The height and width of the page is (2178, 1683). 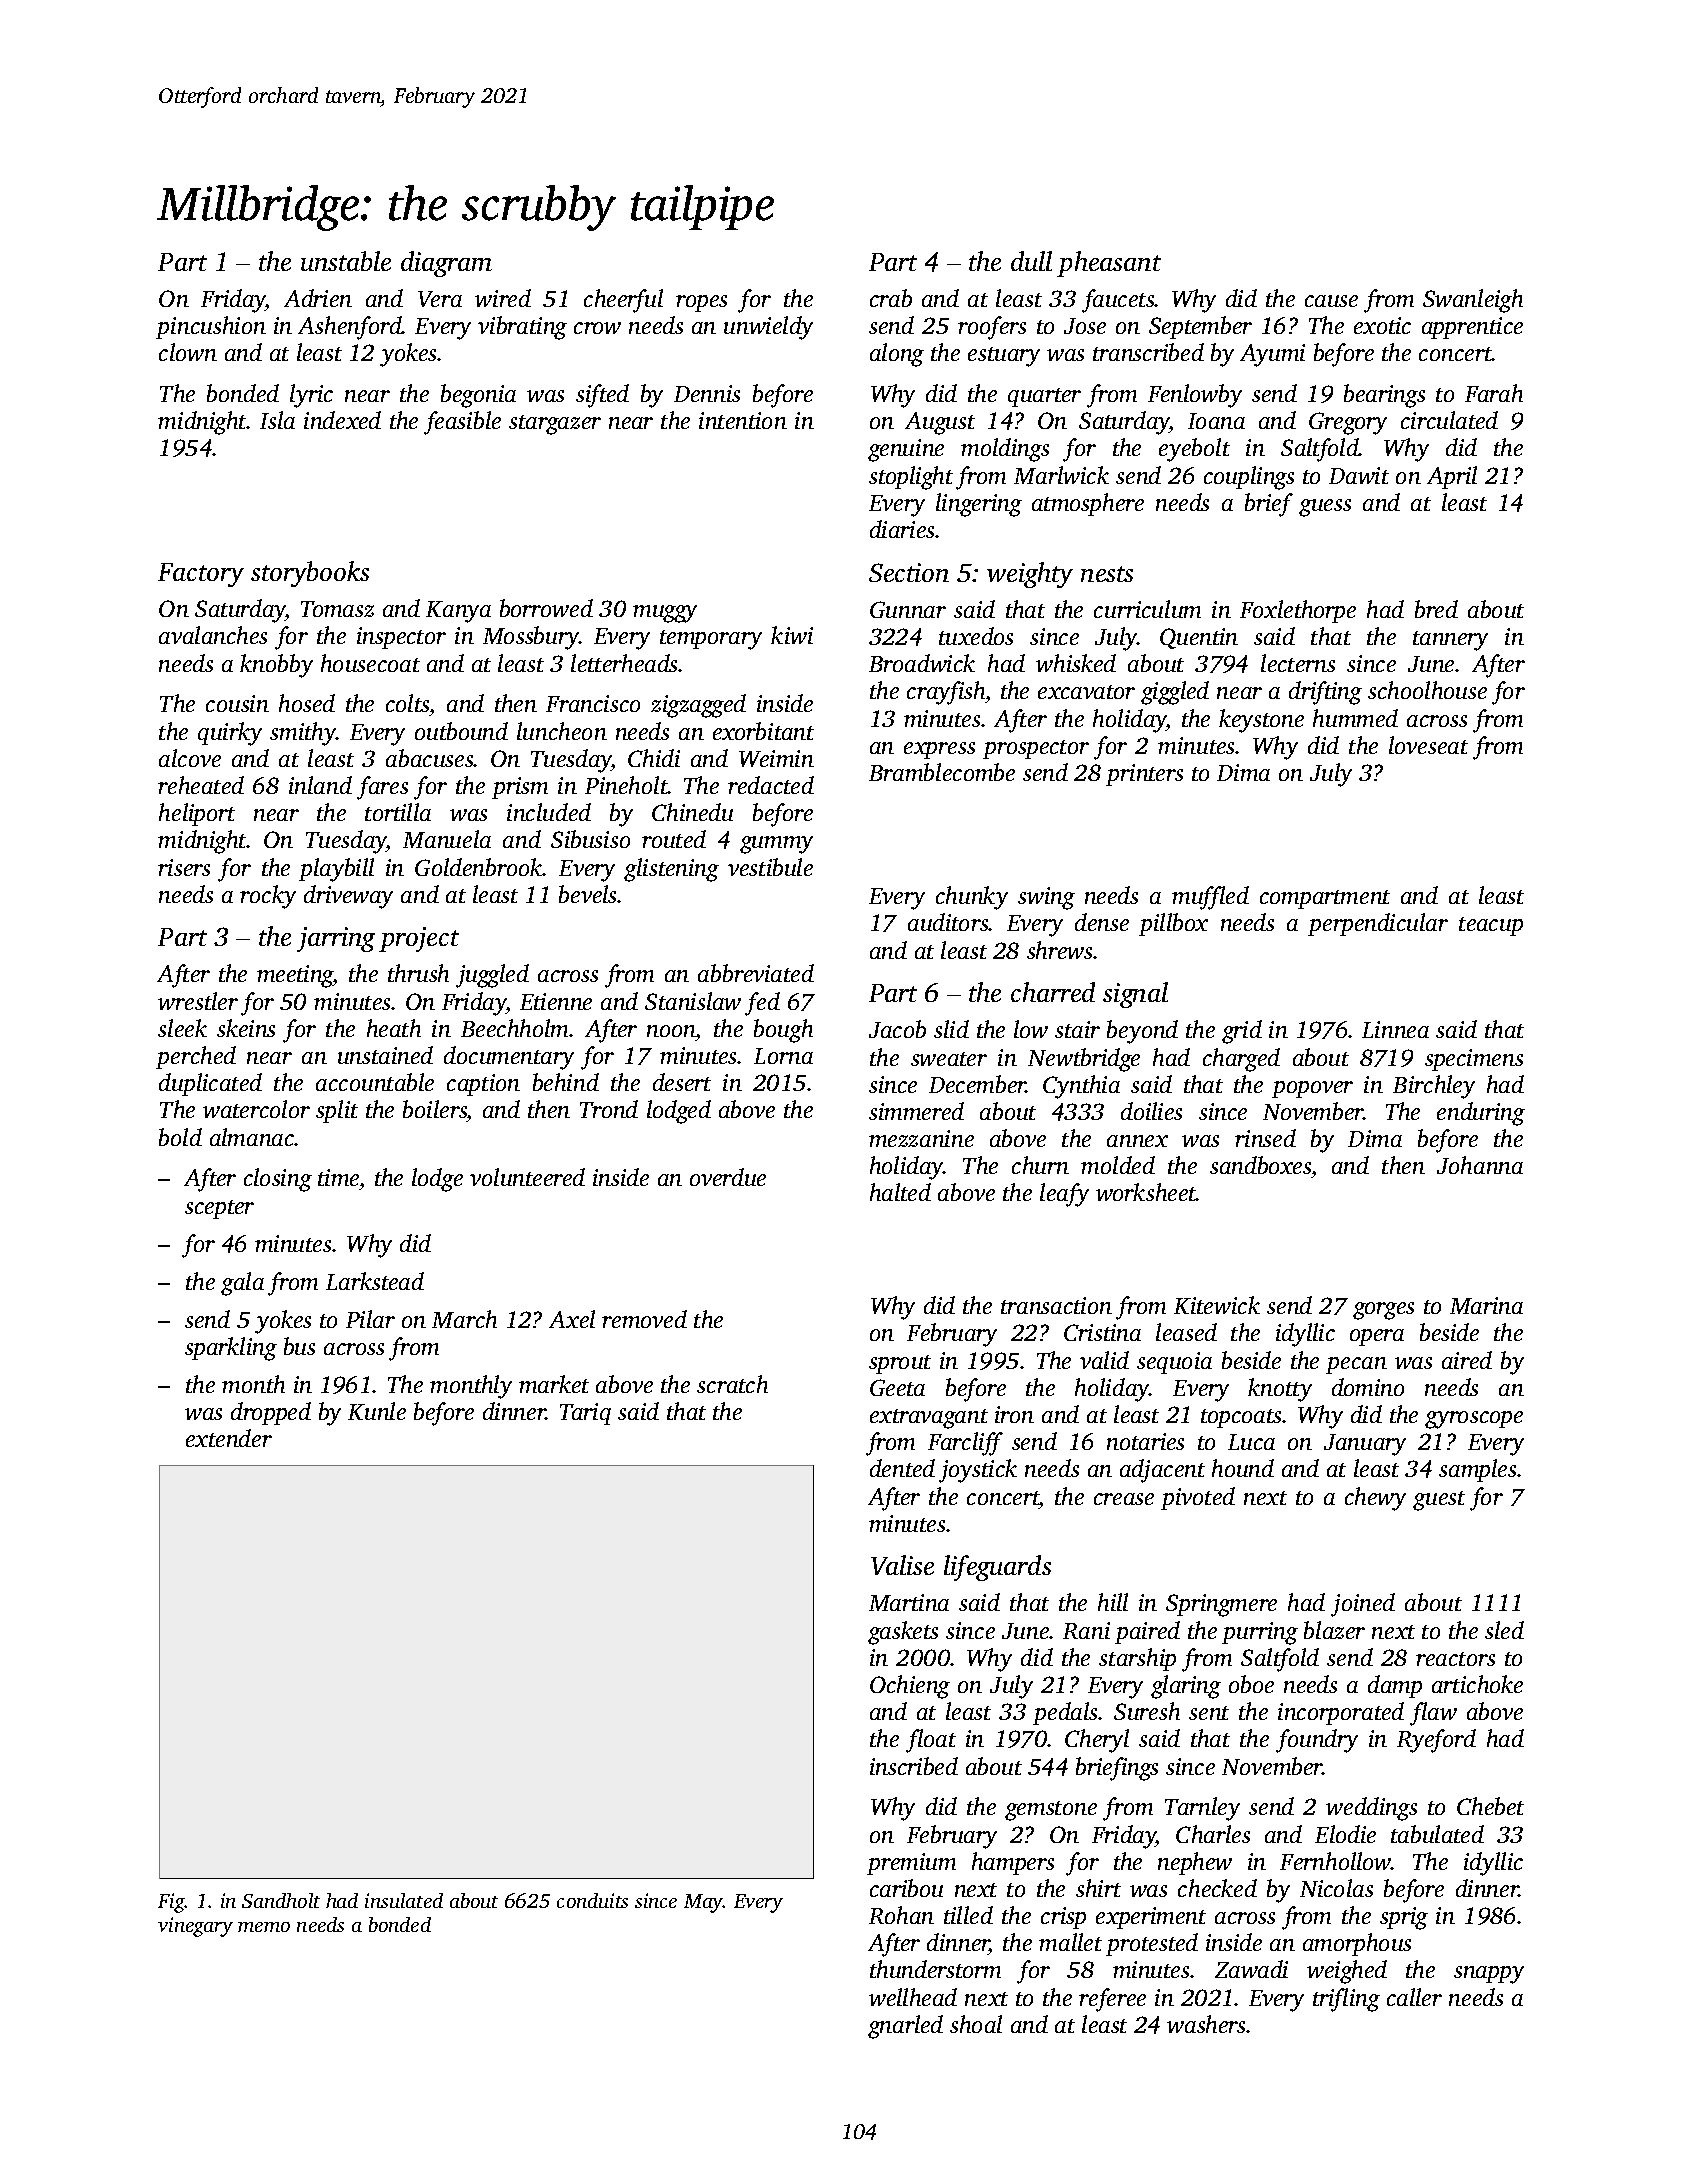 I want to click on sandboxes, so click(x=1260, y=1165).
